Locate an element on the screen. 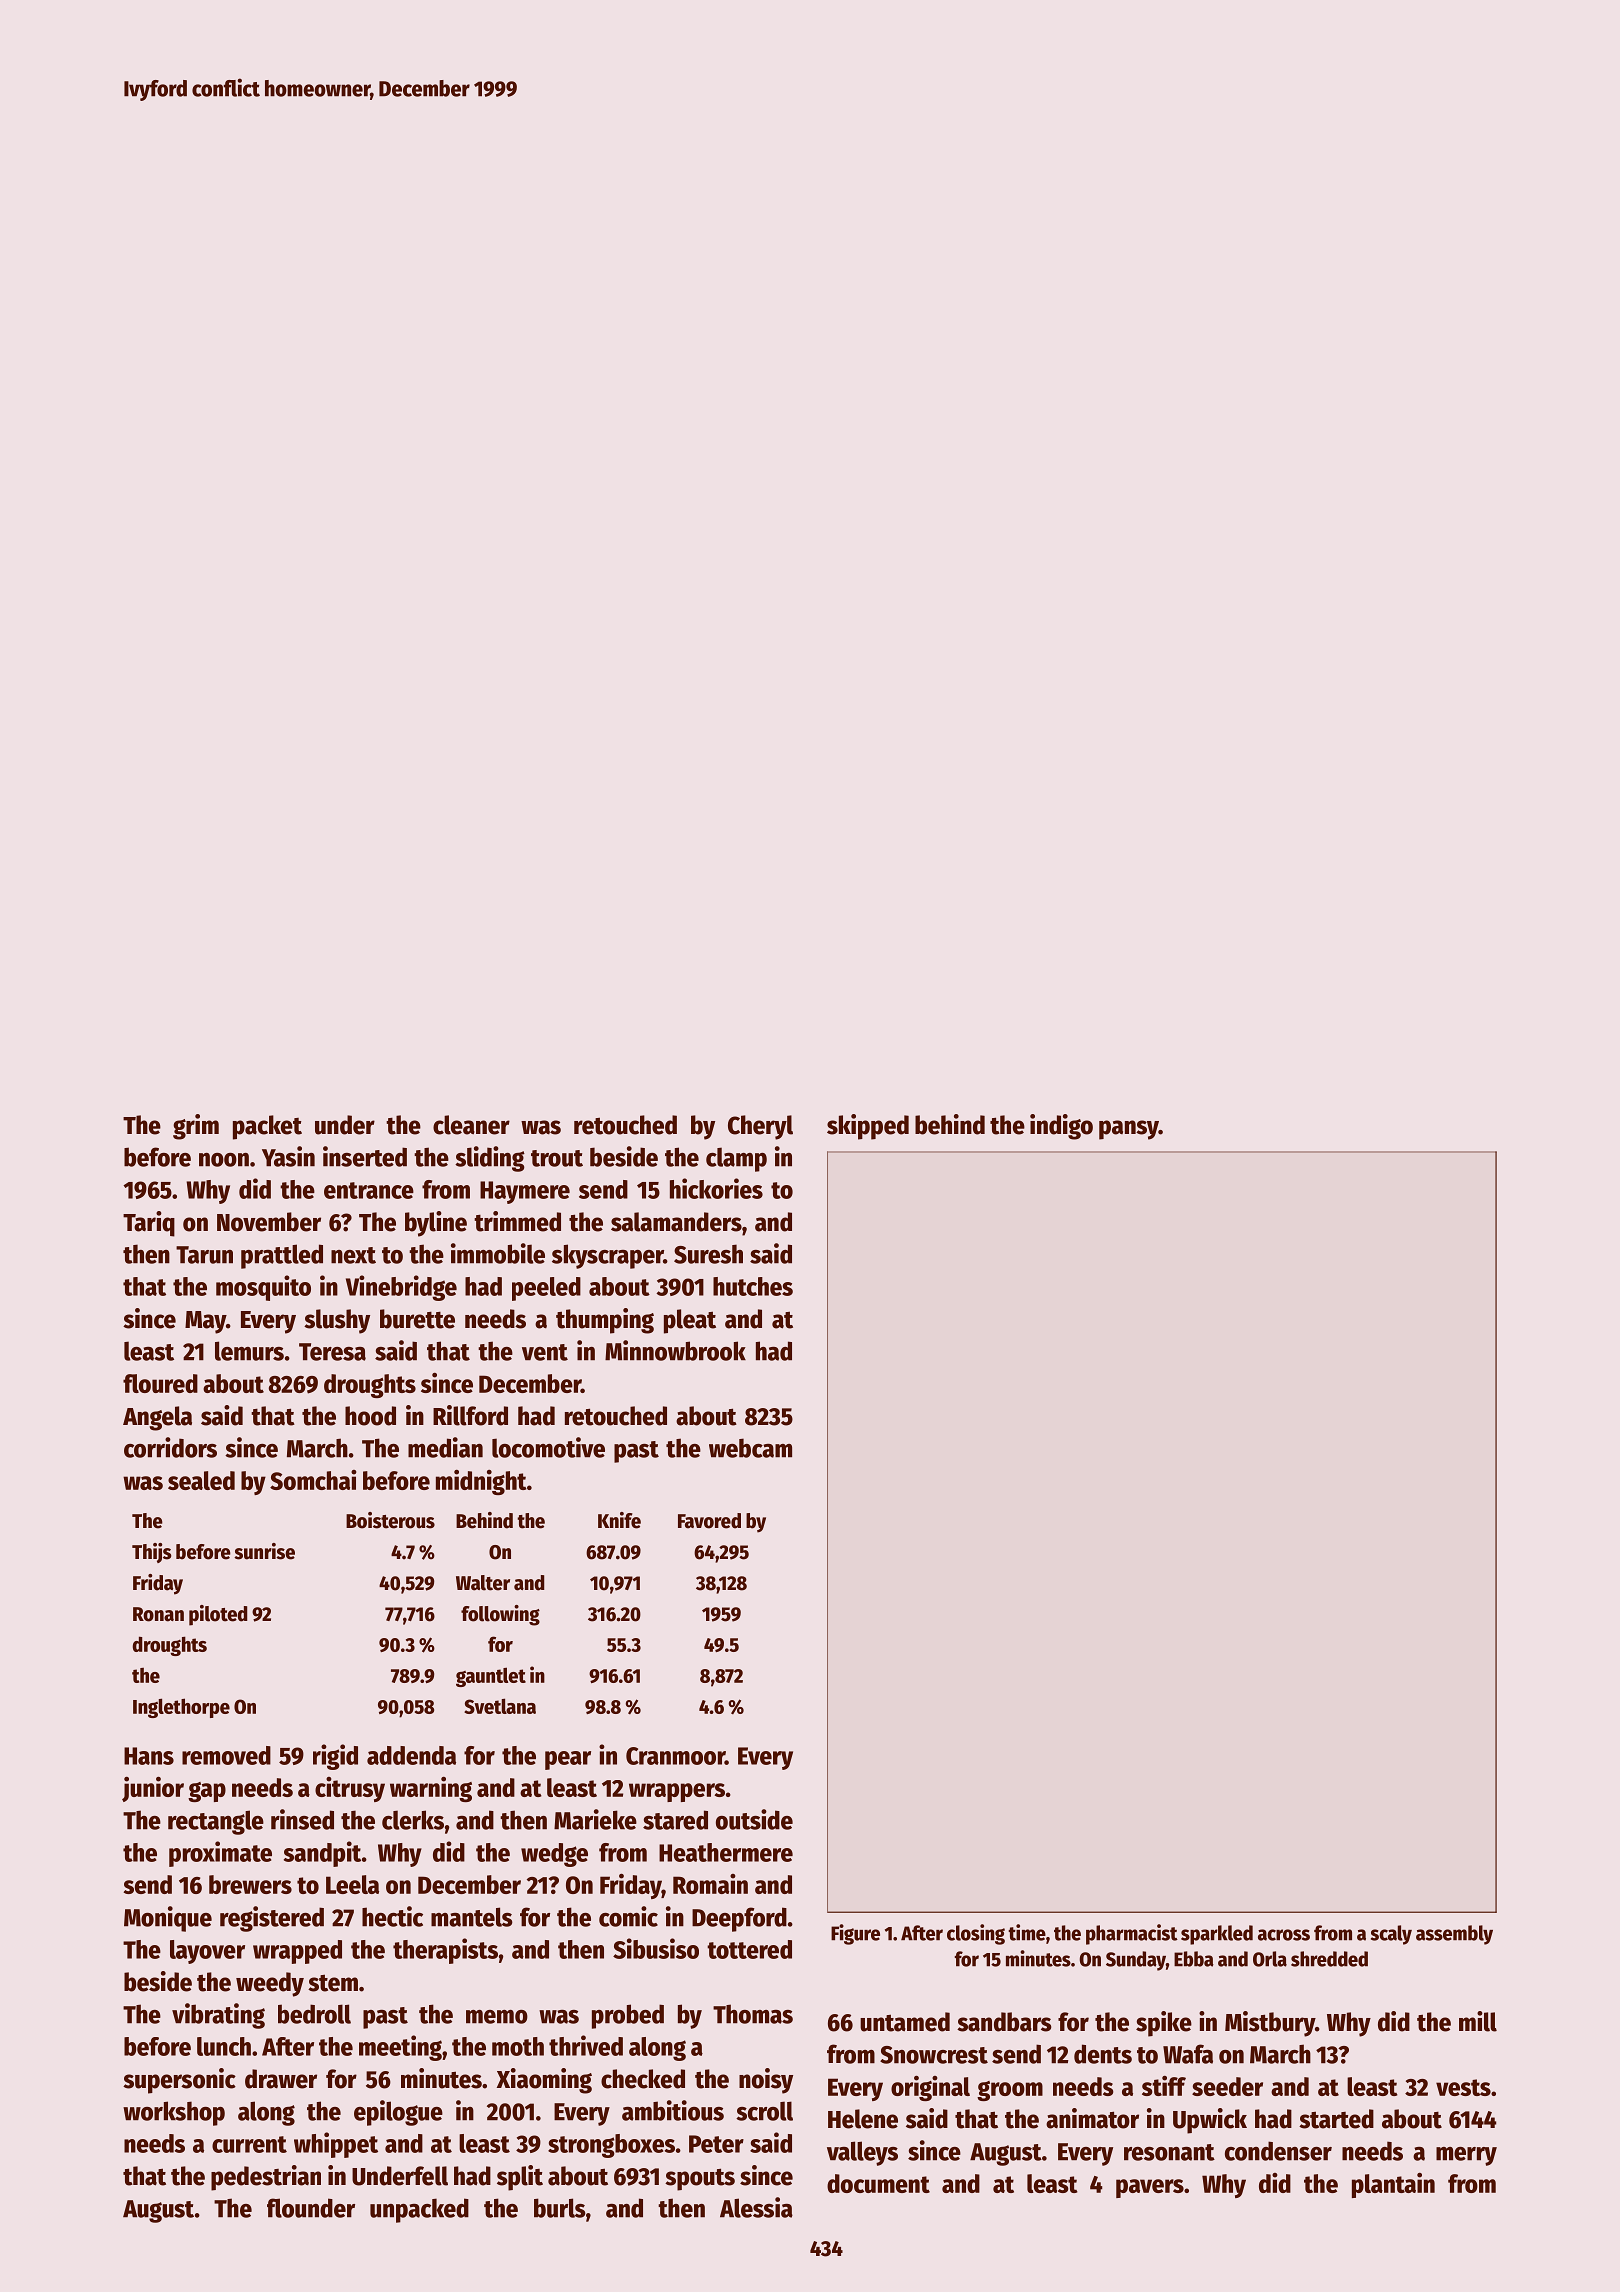 The width and height of the screenshot is (1620, 2292). assembly is located at coordinates (1454, 1935).
